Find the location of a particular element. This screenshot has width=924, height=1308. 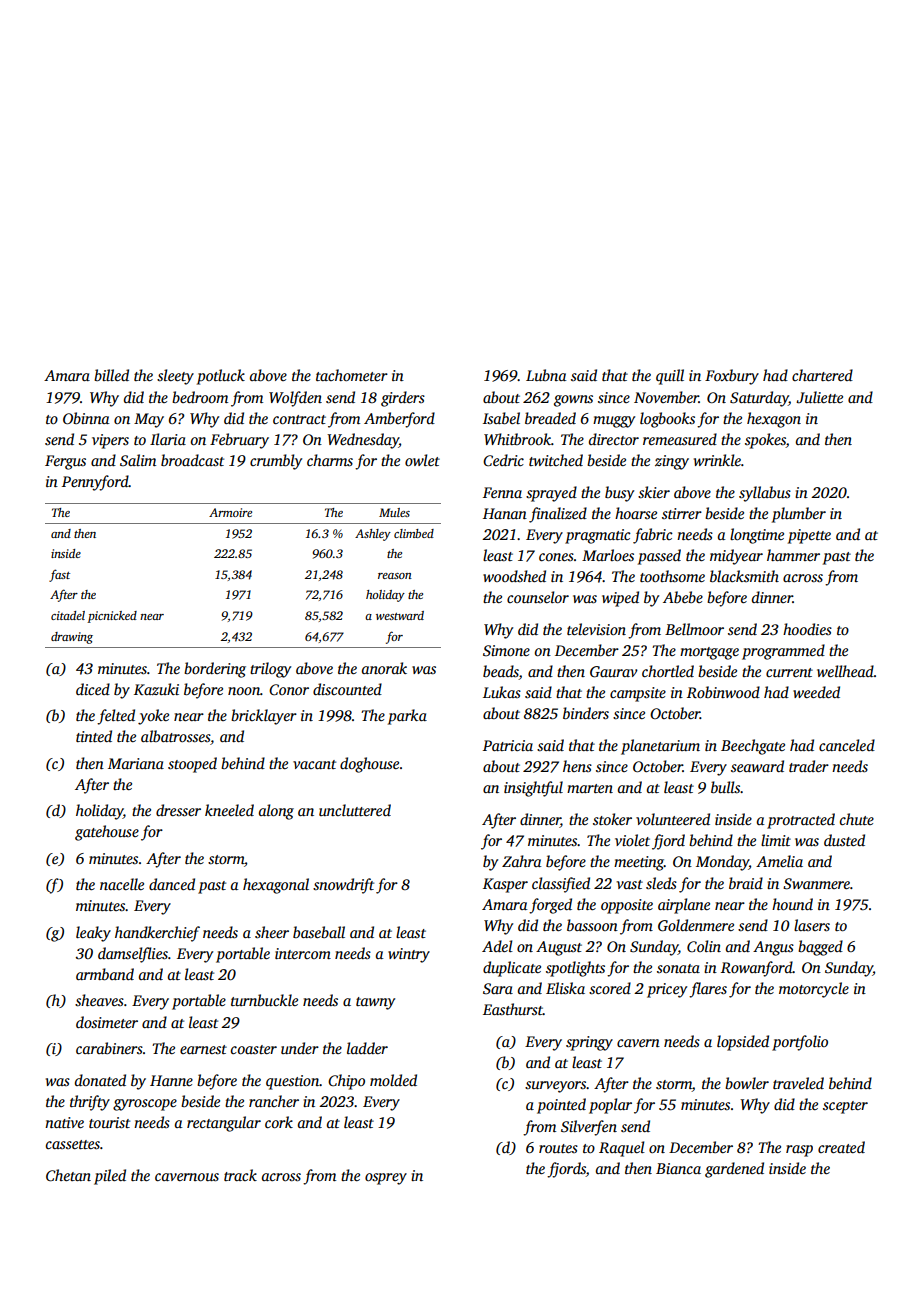

uncluttered is located at coordinates (355, 810).
